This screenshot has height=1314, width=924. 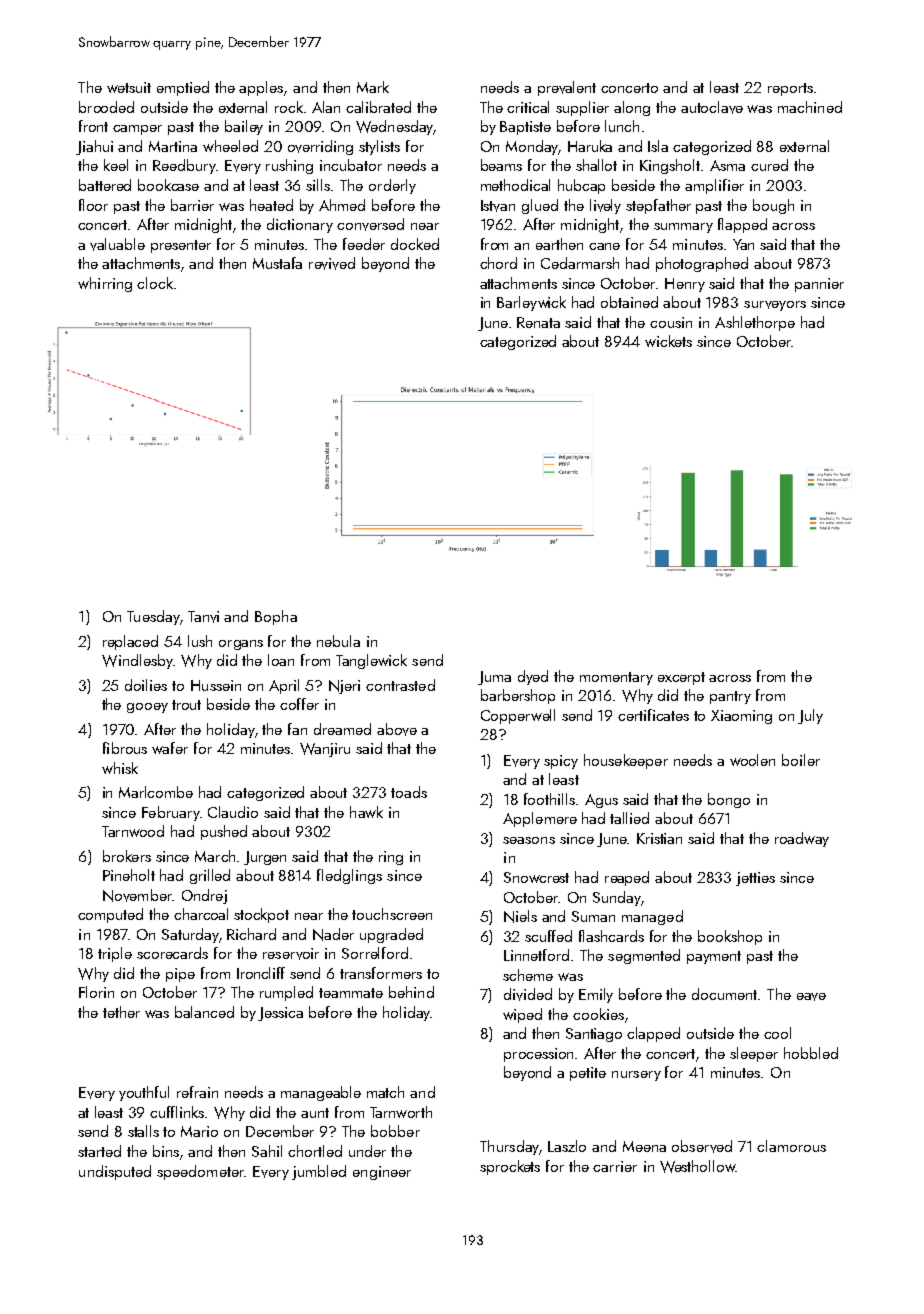 I want to click on Mark, so click(x=373, y=87).
